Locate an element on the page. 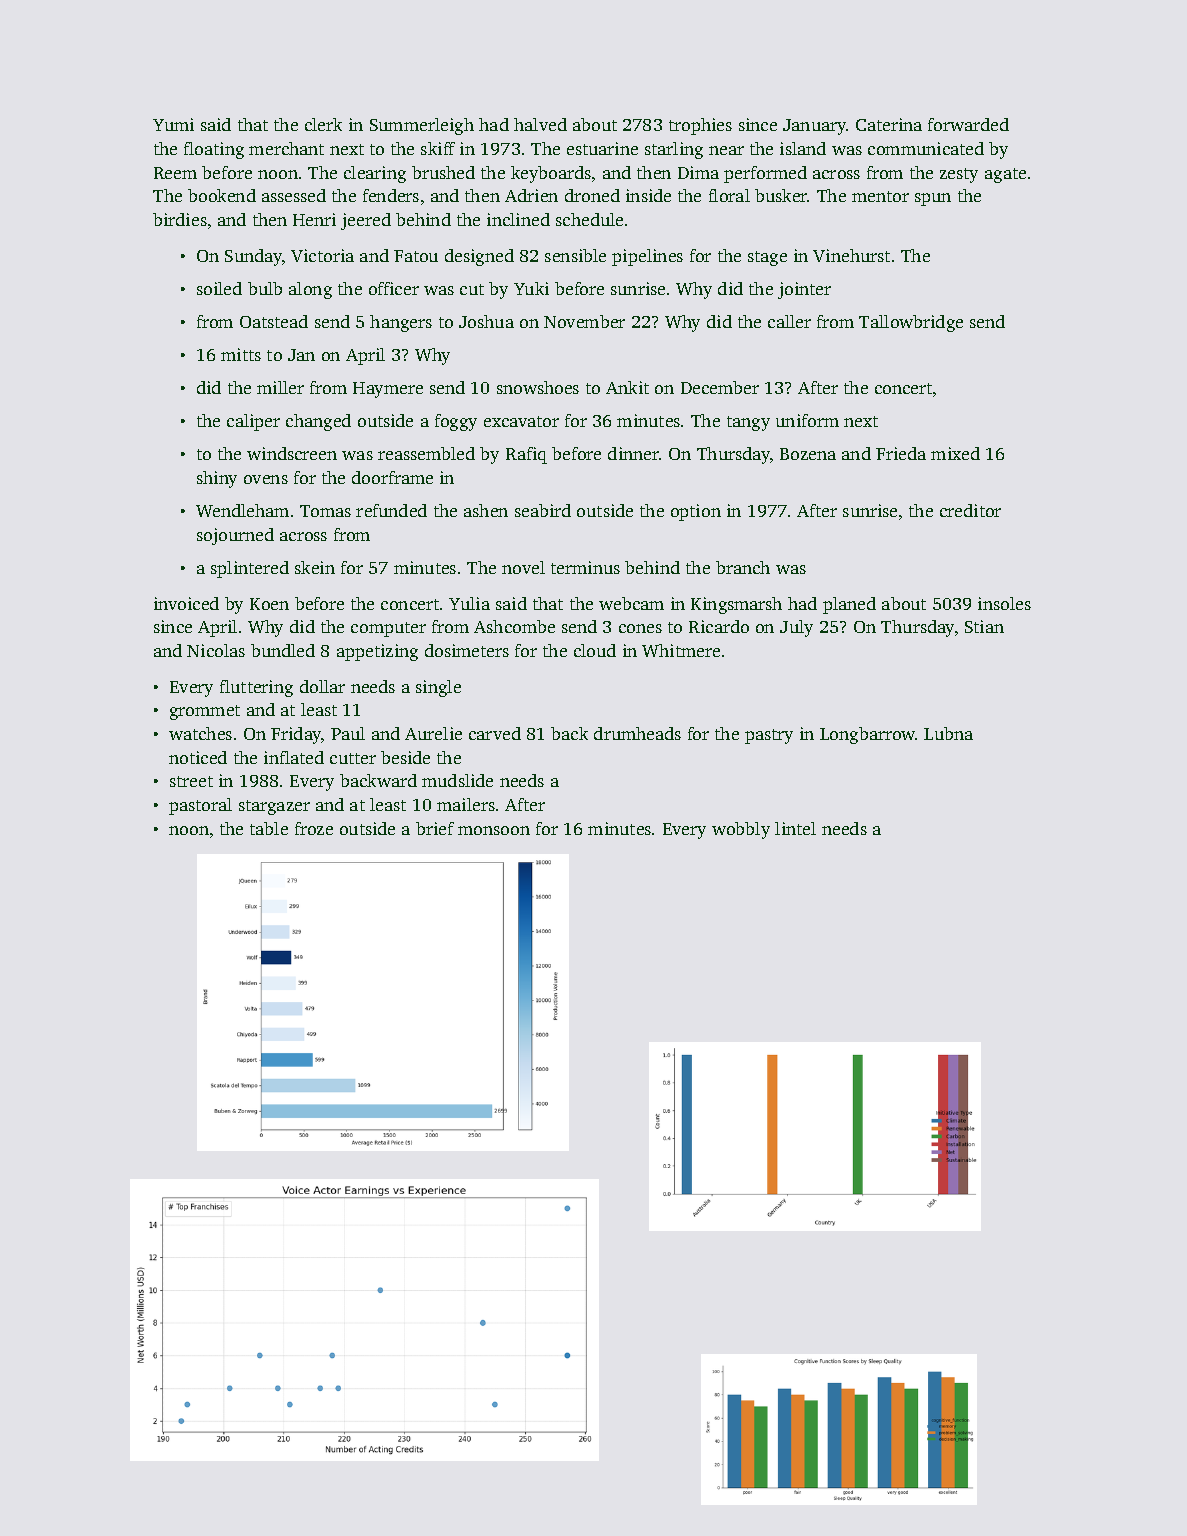 This image has height=1536, width=1187. floral is located at coordinates (729, 195).
